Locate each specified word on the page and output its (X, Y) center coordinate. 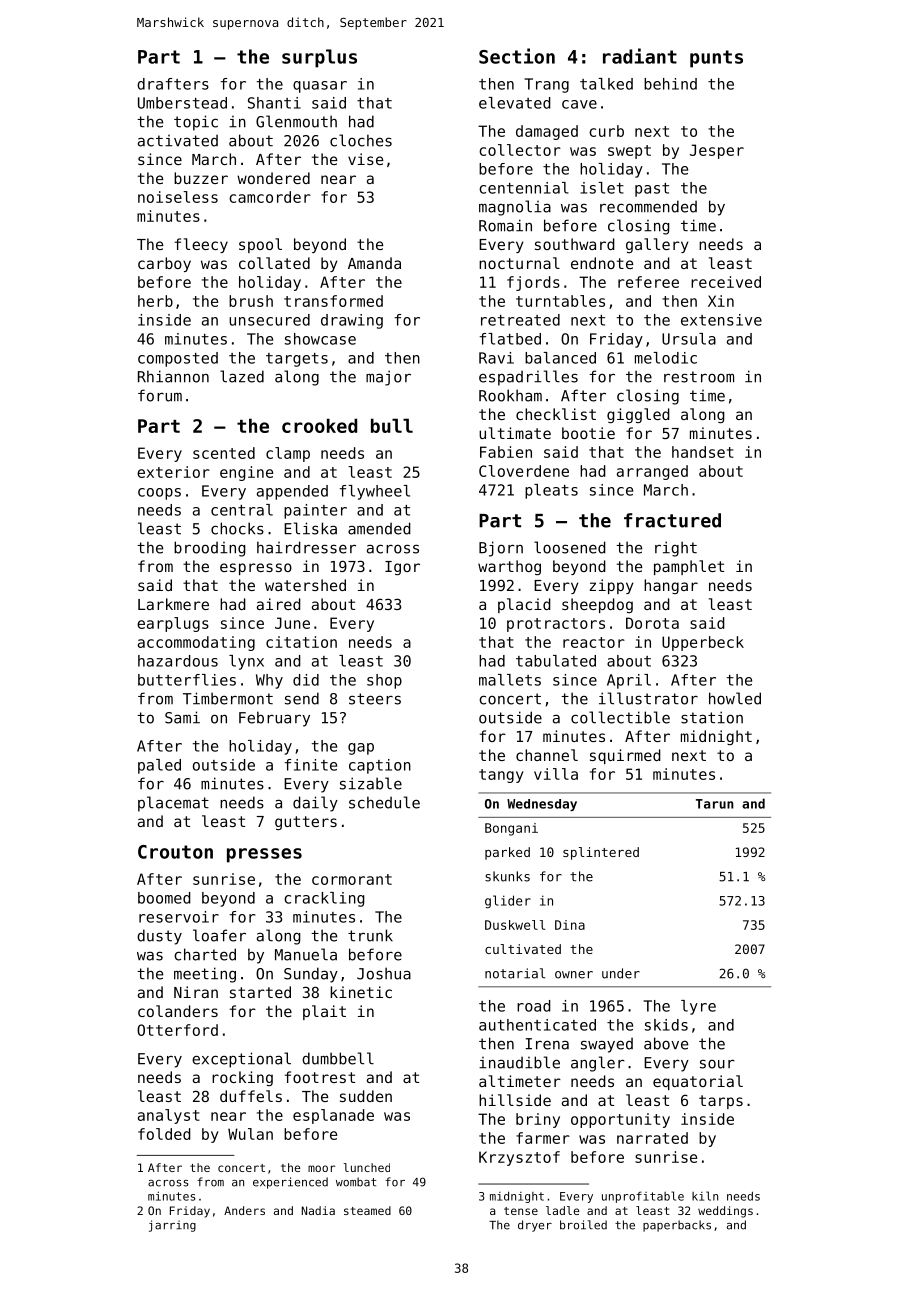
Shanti (274, 103)
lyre (698, 1007)
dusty (159, 937)
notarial (515, 973)
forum (160, 395)
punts (716, 59)
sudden (366, 1096)
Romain (505, 225)
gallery (657, 245)
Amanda (374, 263)
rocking (242, 1078)
